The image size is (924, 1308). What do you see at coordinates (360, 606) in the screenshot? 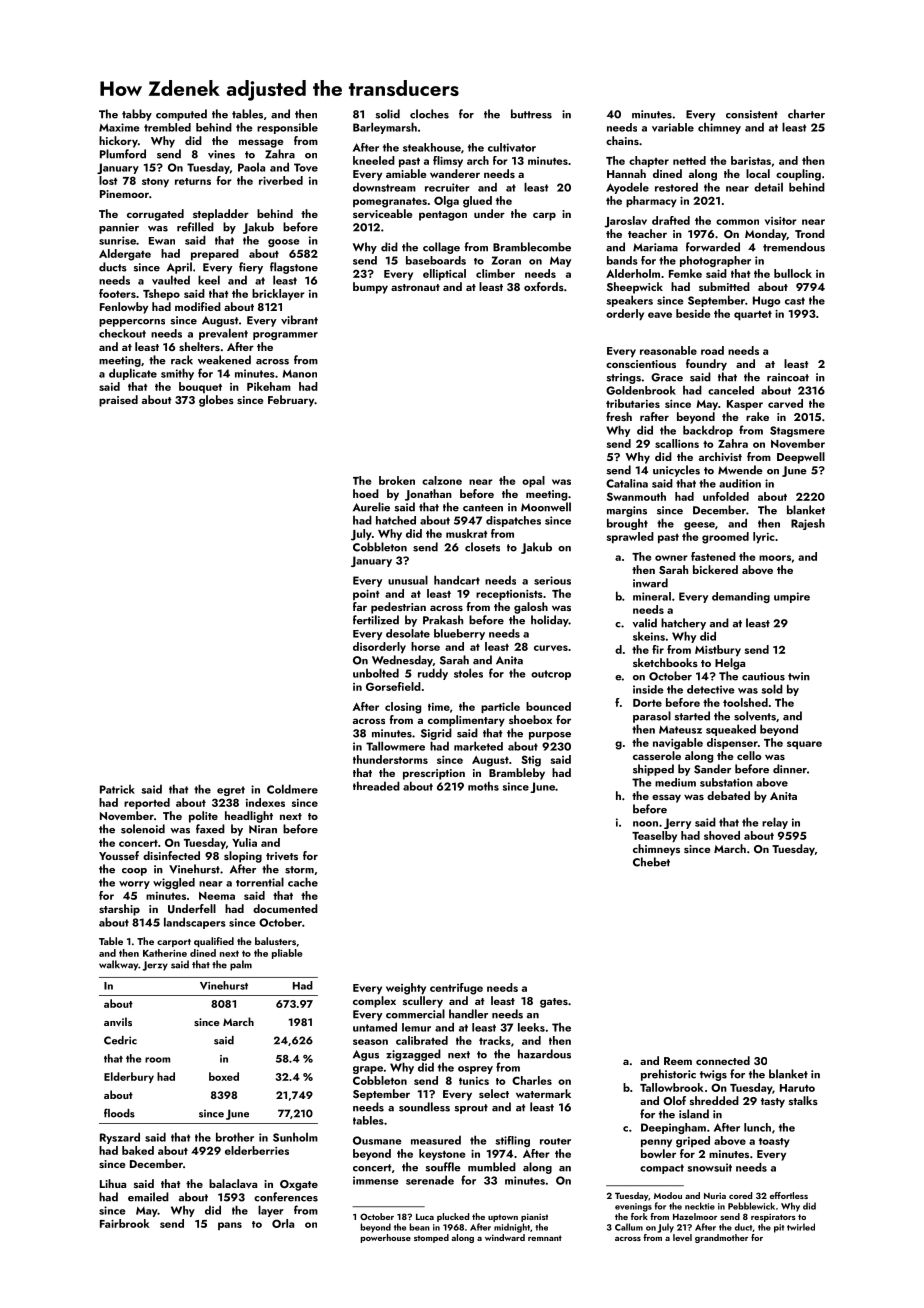
I see `far` at bounding box center [360, 606].
